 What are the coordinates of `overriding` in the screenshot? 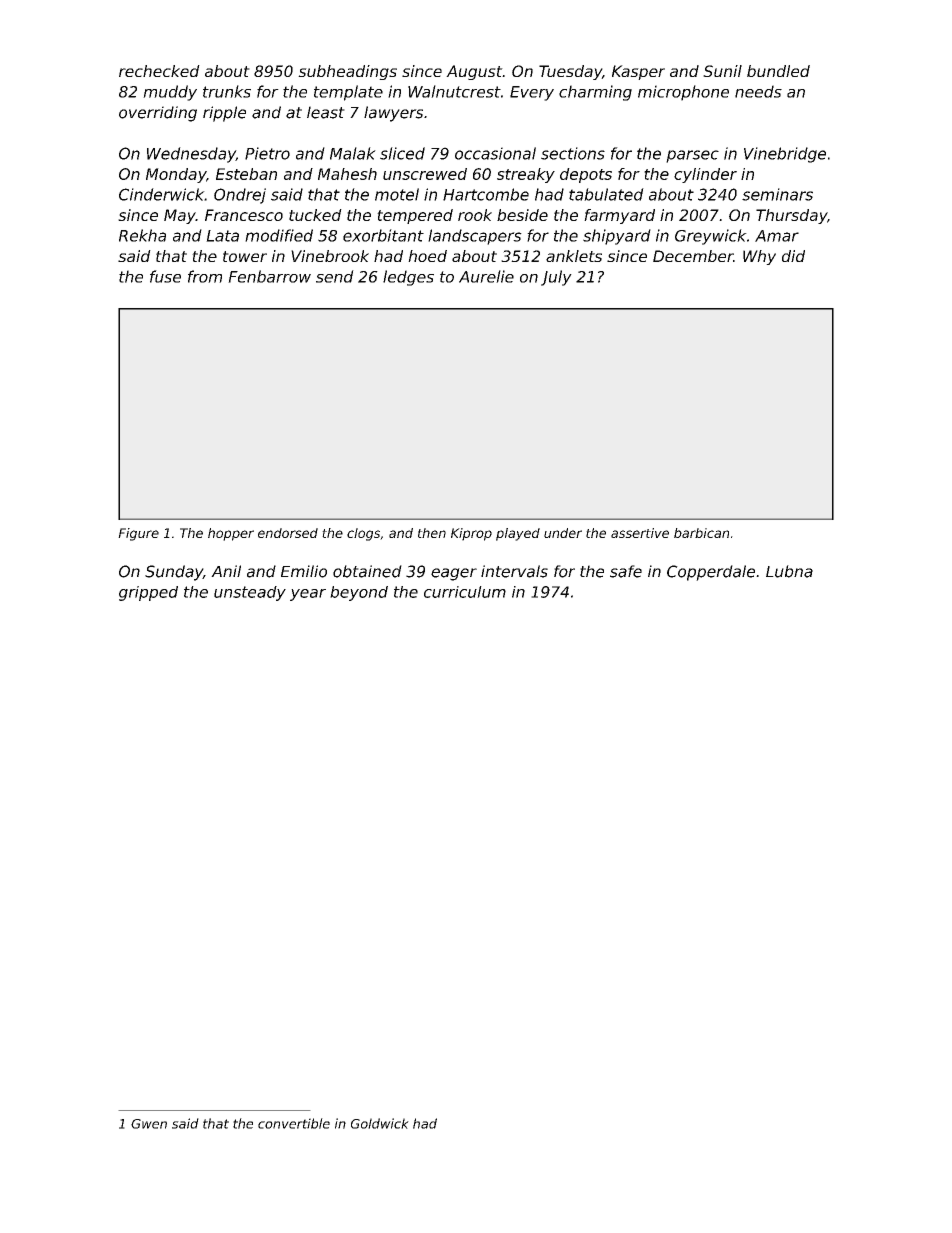 It's located at (158, 114).
